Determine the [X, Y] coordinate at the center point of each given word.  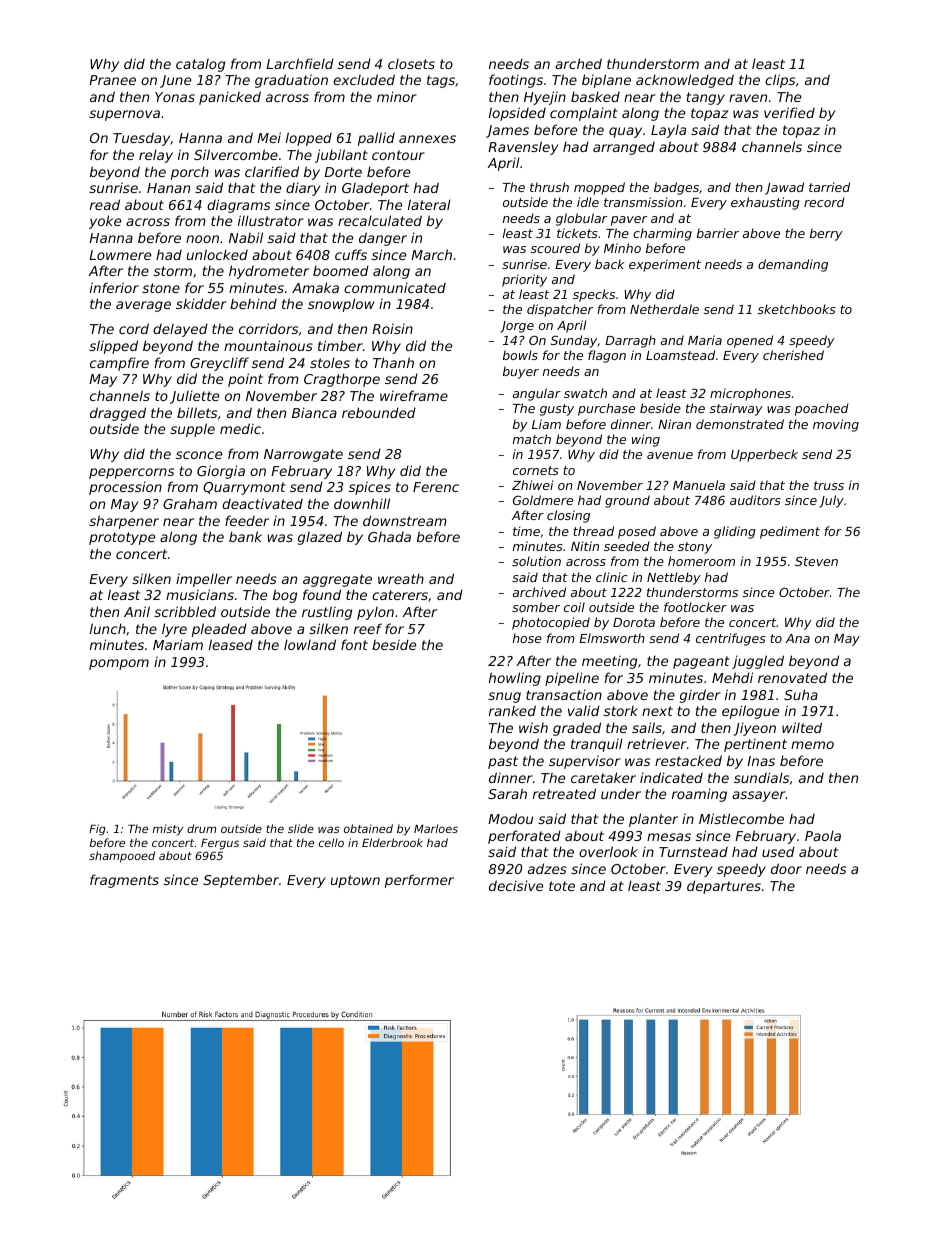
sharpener [124, 522]
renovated [792, 677]
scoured [555, 248]
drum [201, 828]
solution [536, 561]
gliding [735, 532]
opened [750, 341]
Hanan [168, 188]
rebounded [379, 412]
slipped [113, 347]
